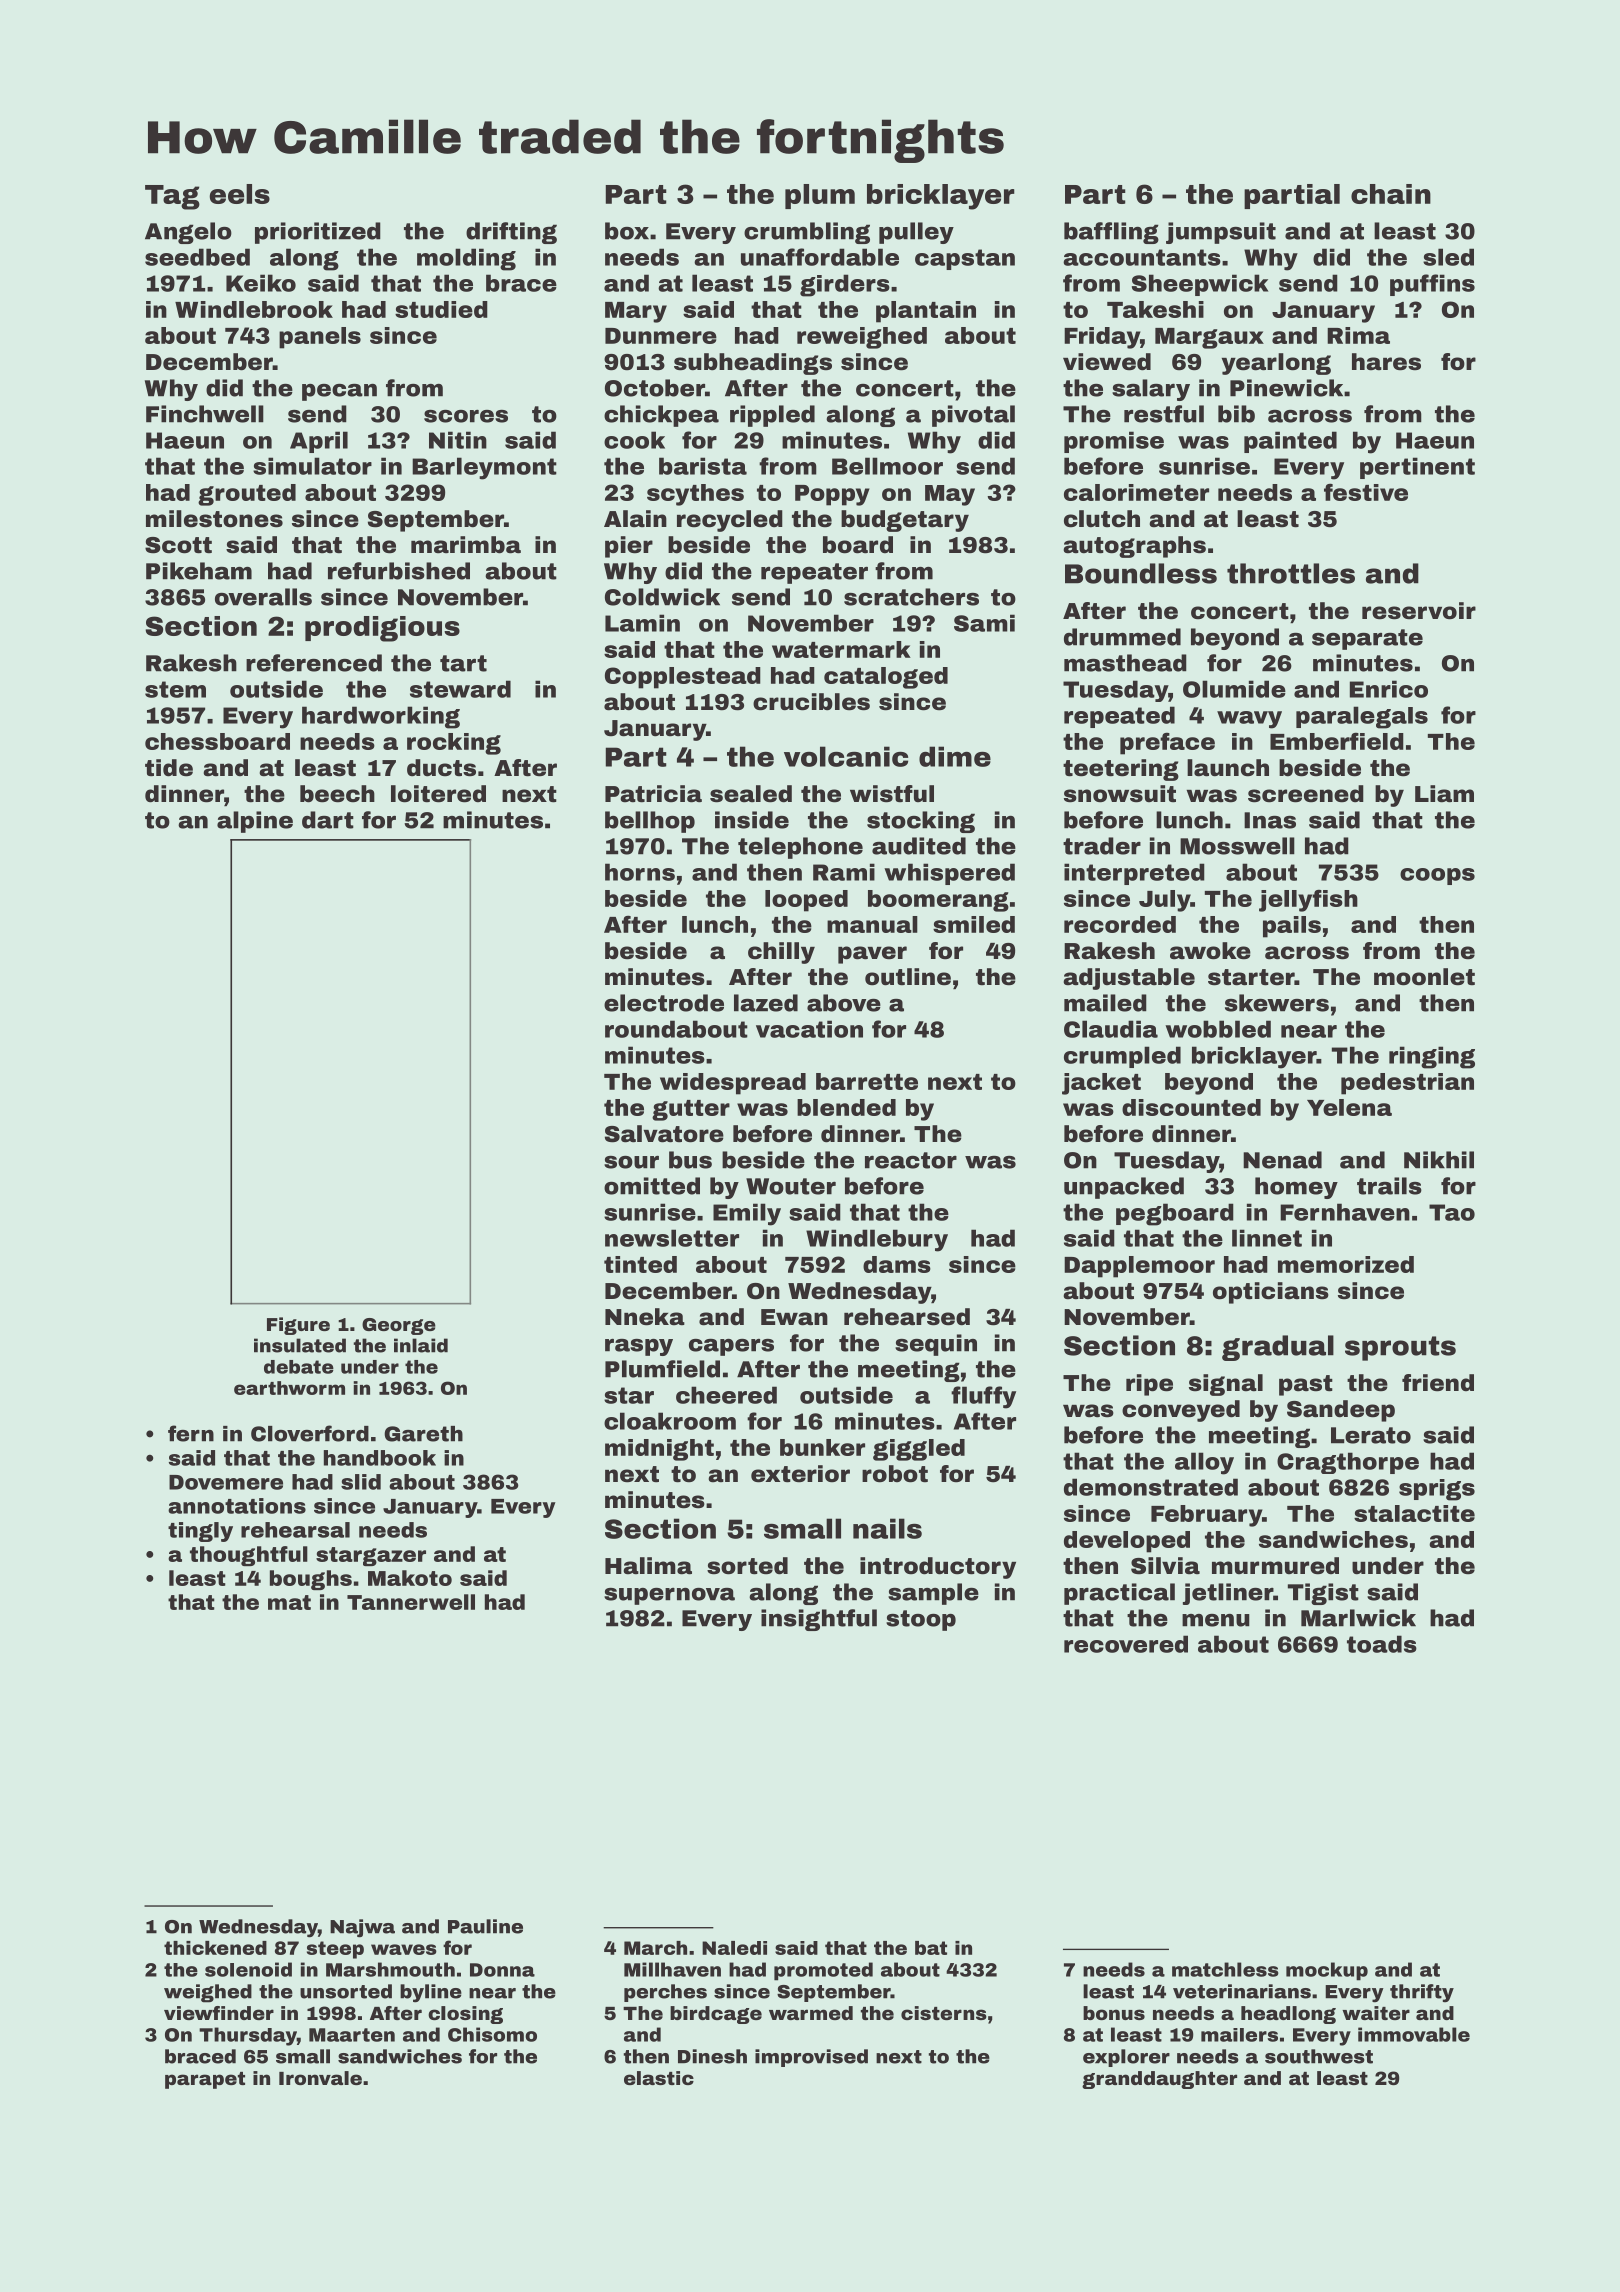 This image has width=1620, height=2292. What do you see at coordinates (627, 231) in the image?
I see `box` at bounding box center [627, 231].
